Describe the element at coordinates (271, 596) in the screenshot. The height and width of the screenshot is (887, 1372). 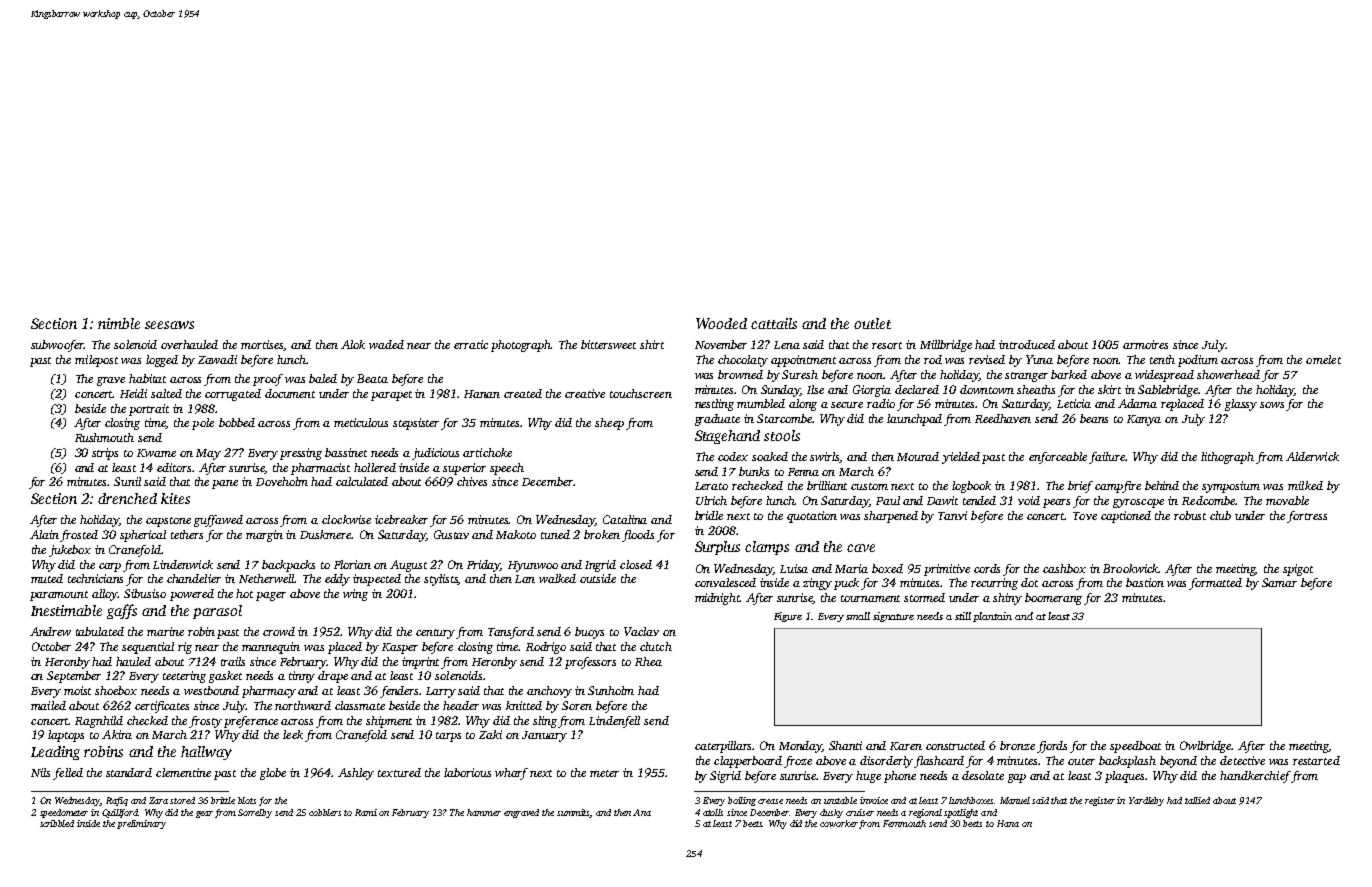
I see `pager` at that location.
